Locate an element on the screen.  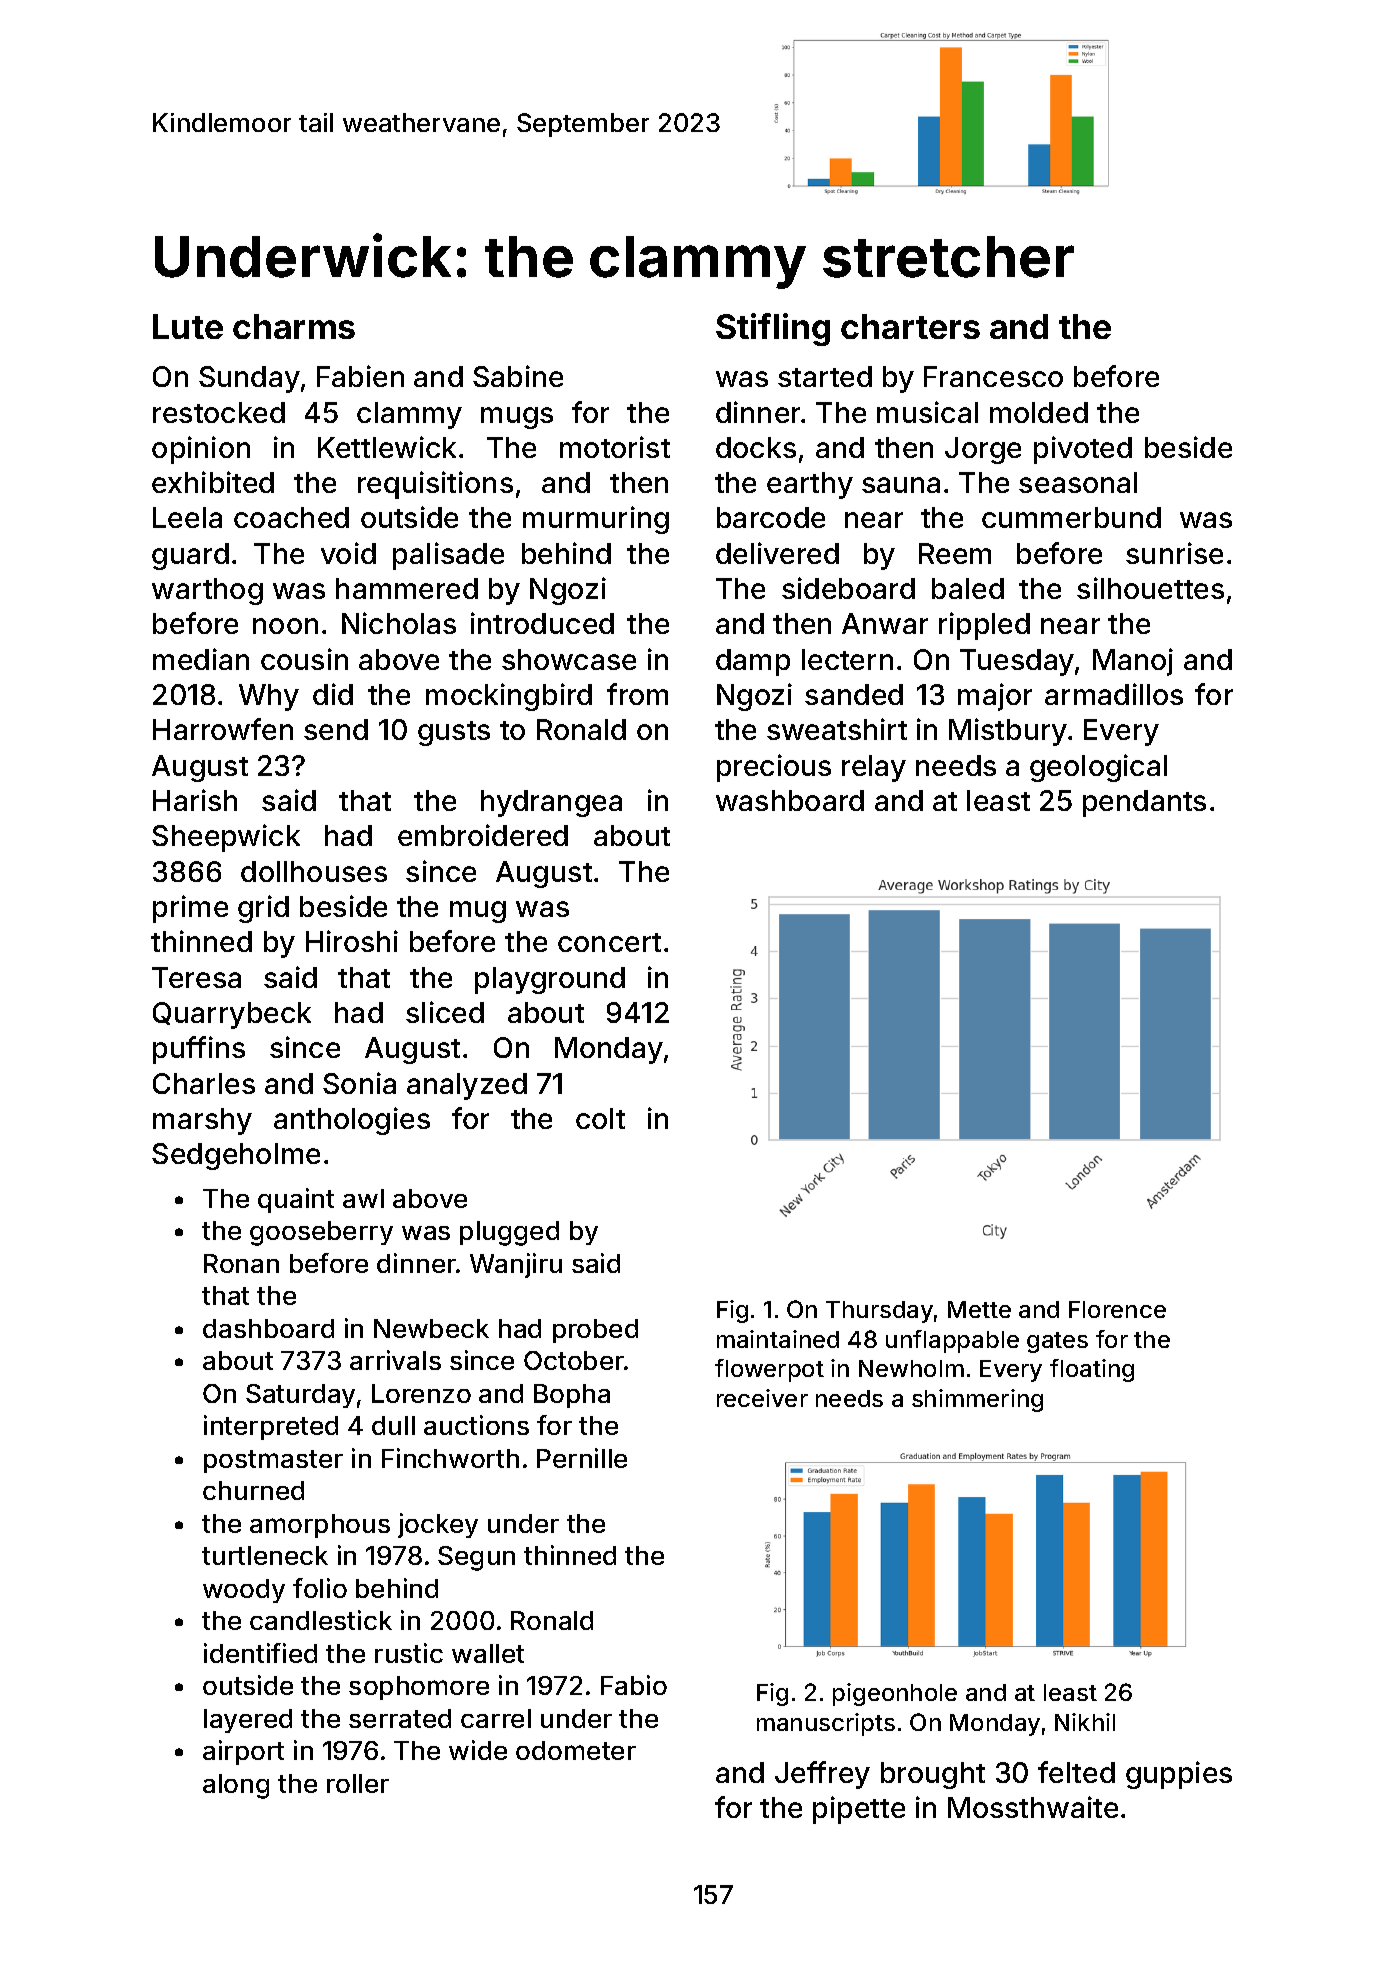
pendants is located at coordinates (1144, 803).
